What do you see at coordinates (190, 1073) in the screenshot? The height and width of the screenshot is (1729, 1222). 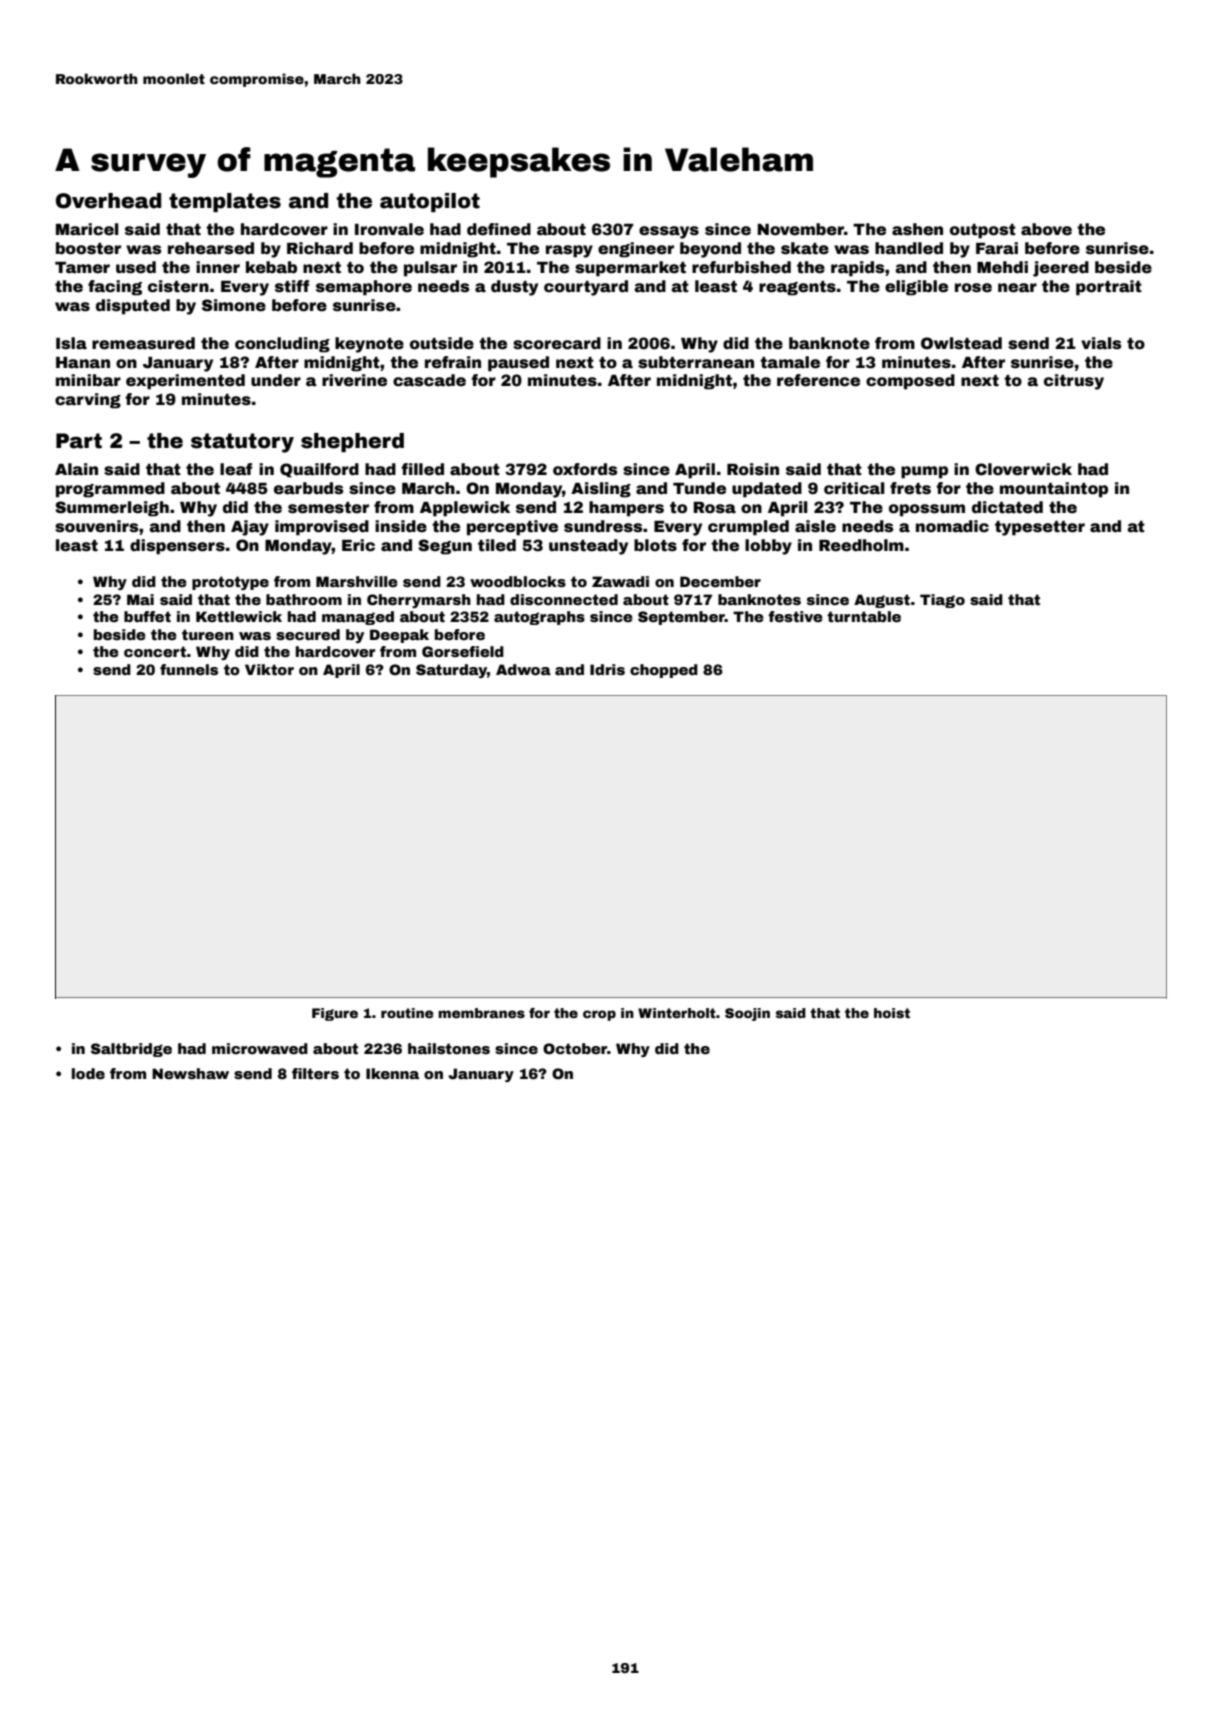 I see `Newshaw` at bounding box center [190, 1073].
